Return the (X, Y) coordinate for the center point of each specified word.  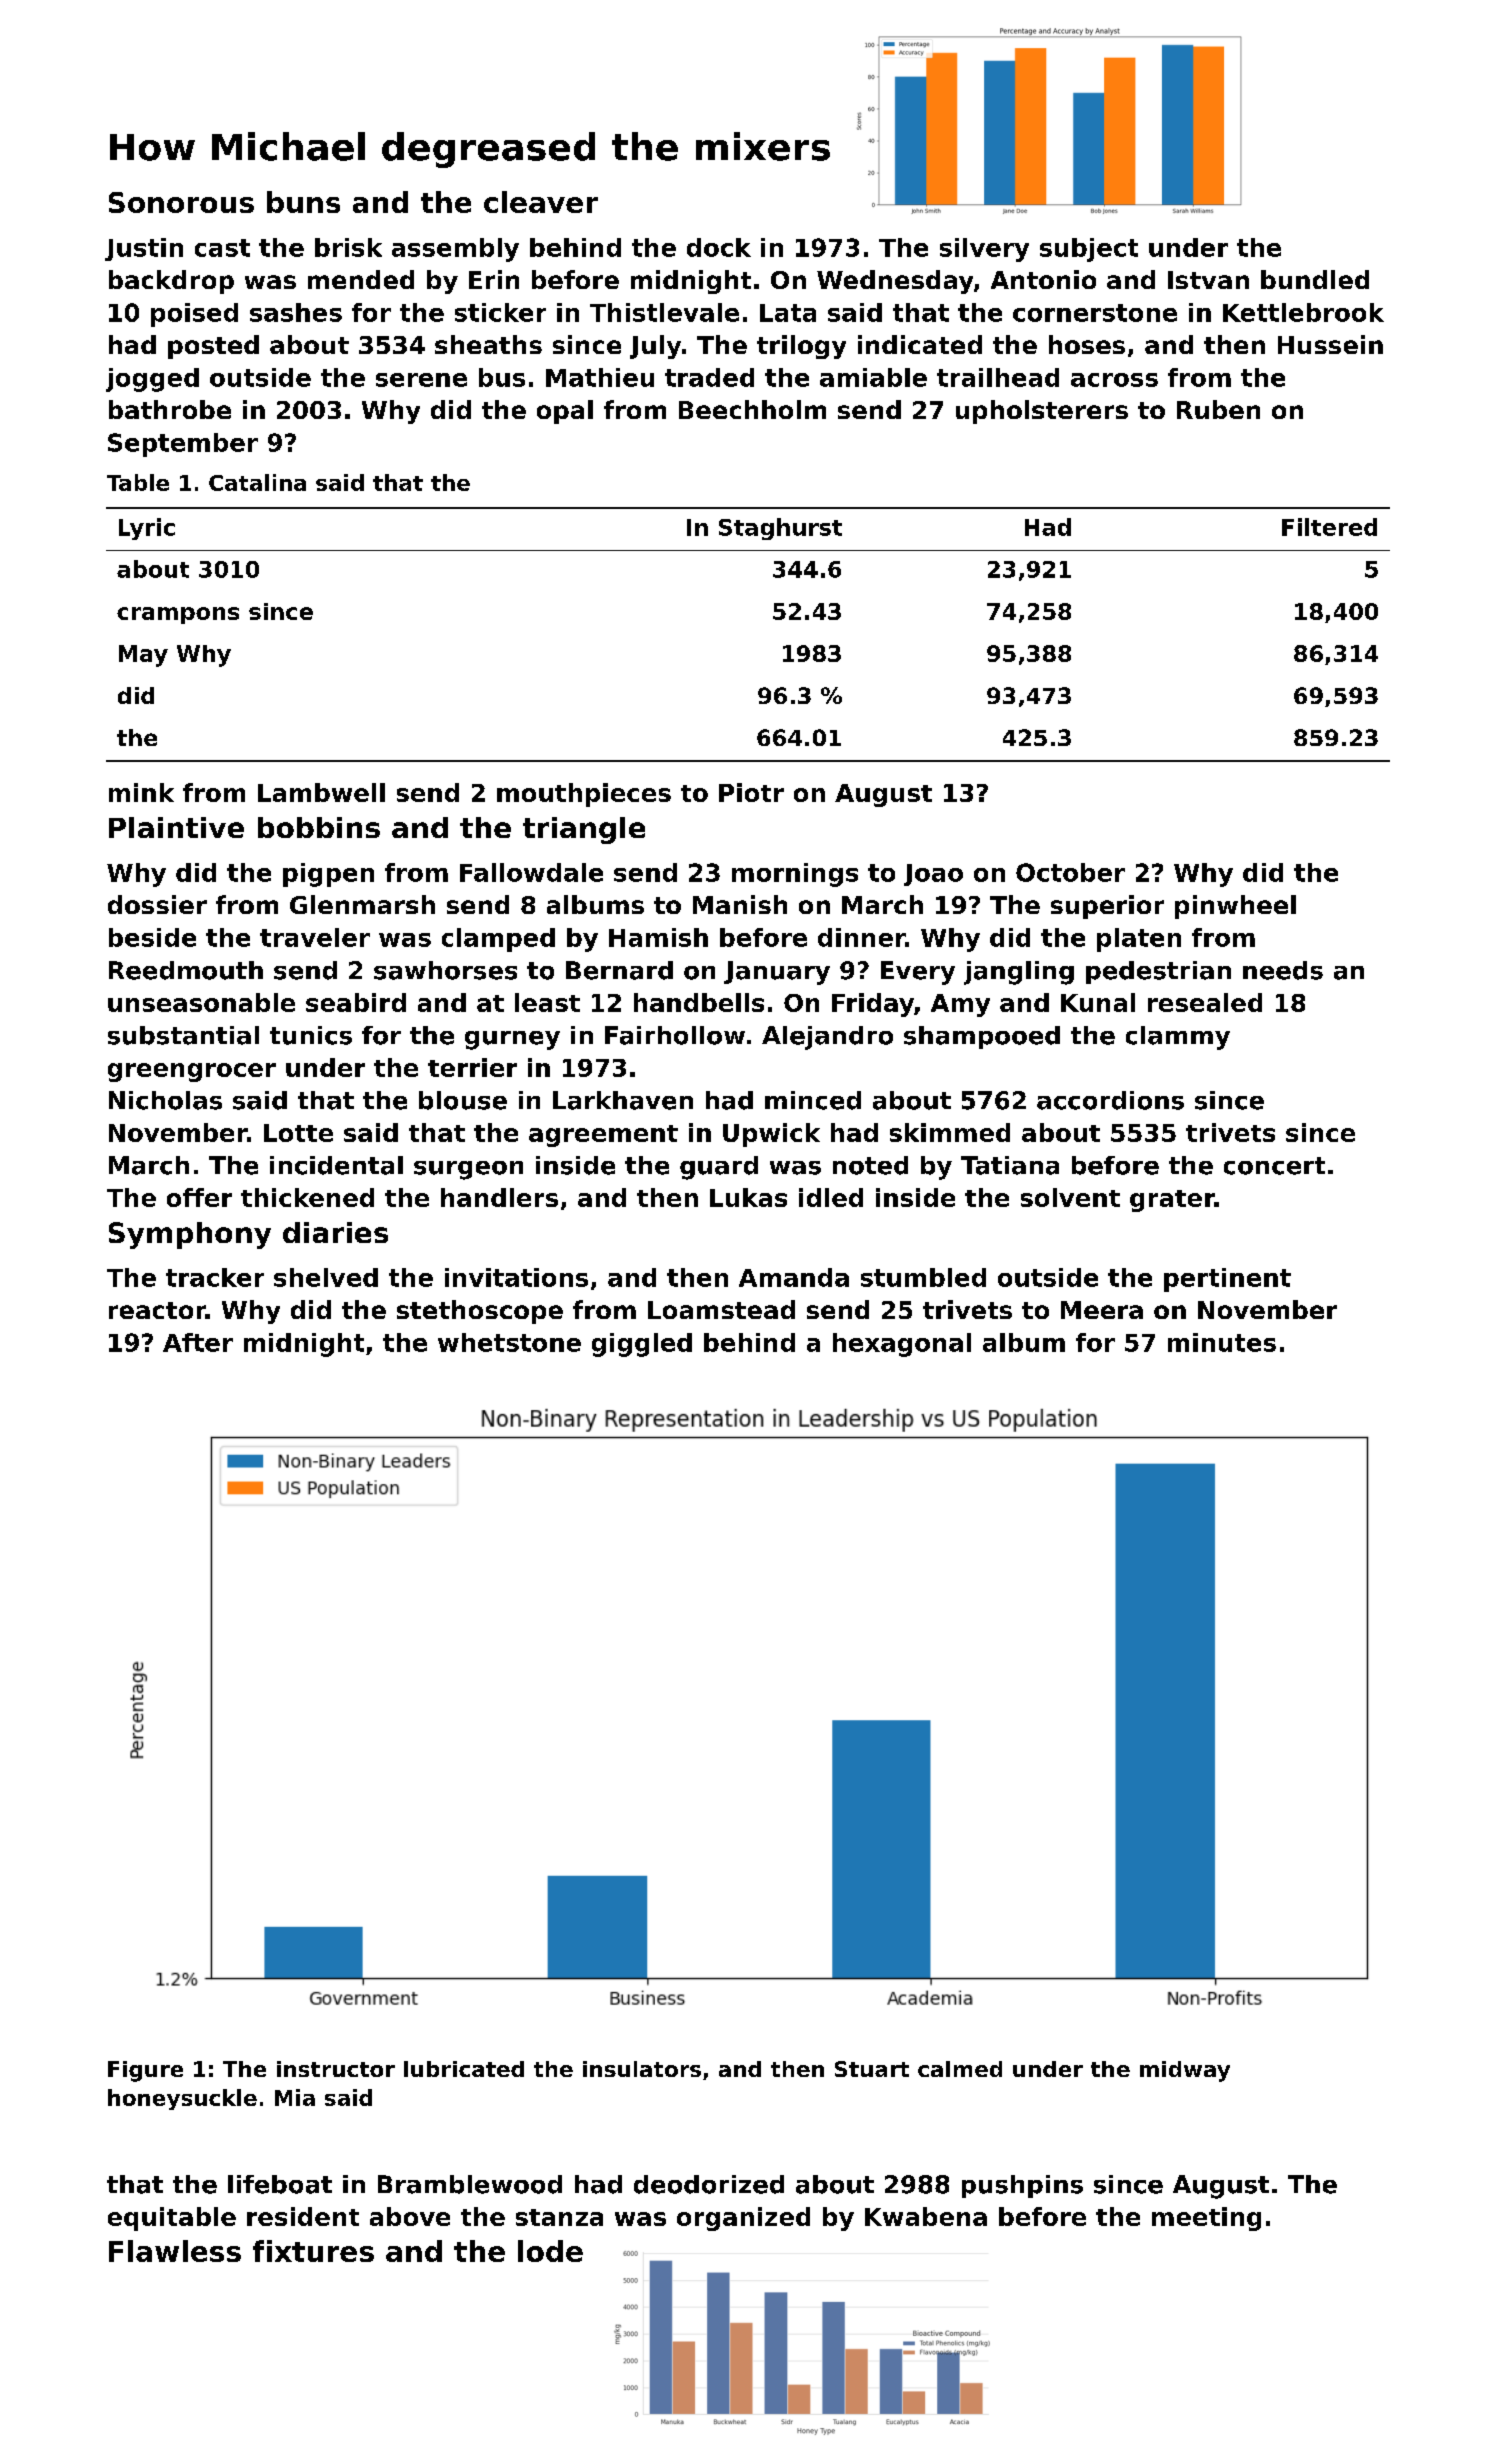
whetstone (509, 1342)
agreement (603, 1136)
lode (550, 2251)
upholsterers (1042, 412)
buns (303, 202)
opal (565, 412)
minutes (1222, 1342)
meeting (1206, 2219)
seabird (356, 1002)
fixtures (313, 2251)
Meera (1102, 1310)
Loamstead (721, 1309)
